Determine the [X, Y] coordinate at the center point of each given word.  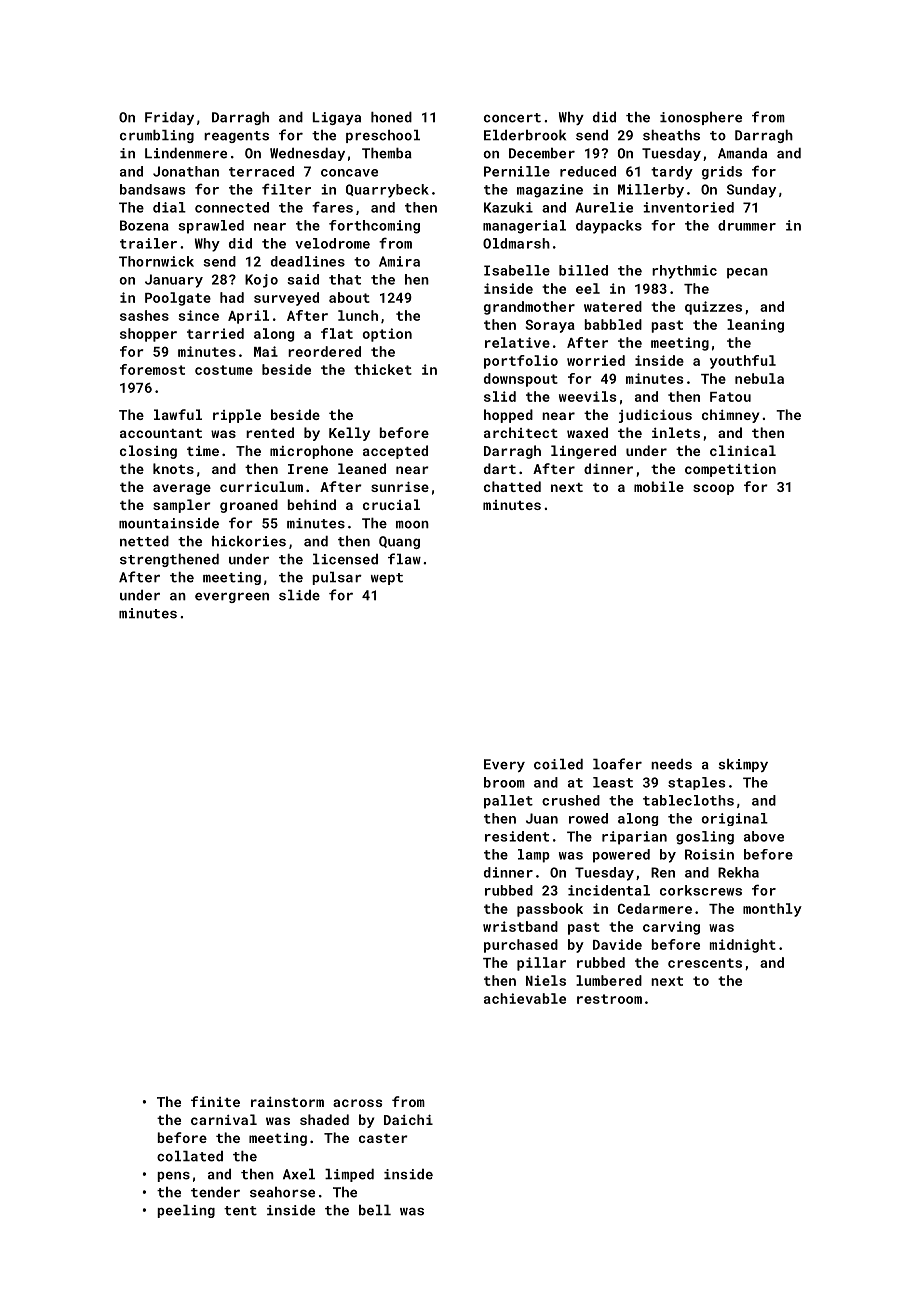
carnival [224, 1119]
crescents [705, 963]
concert [512, 118]
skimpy [743, 765]
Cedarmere [655, 908]
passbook [550, 910]
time [203, 451]
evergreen [232, 597]
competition [730, 470]
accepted [395, 452]
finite [215, 1101]
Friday [169, 118]
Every [504, 765]
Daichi [408, 1119]
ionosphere [701, 118]
